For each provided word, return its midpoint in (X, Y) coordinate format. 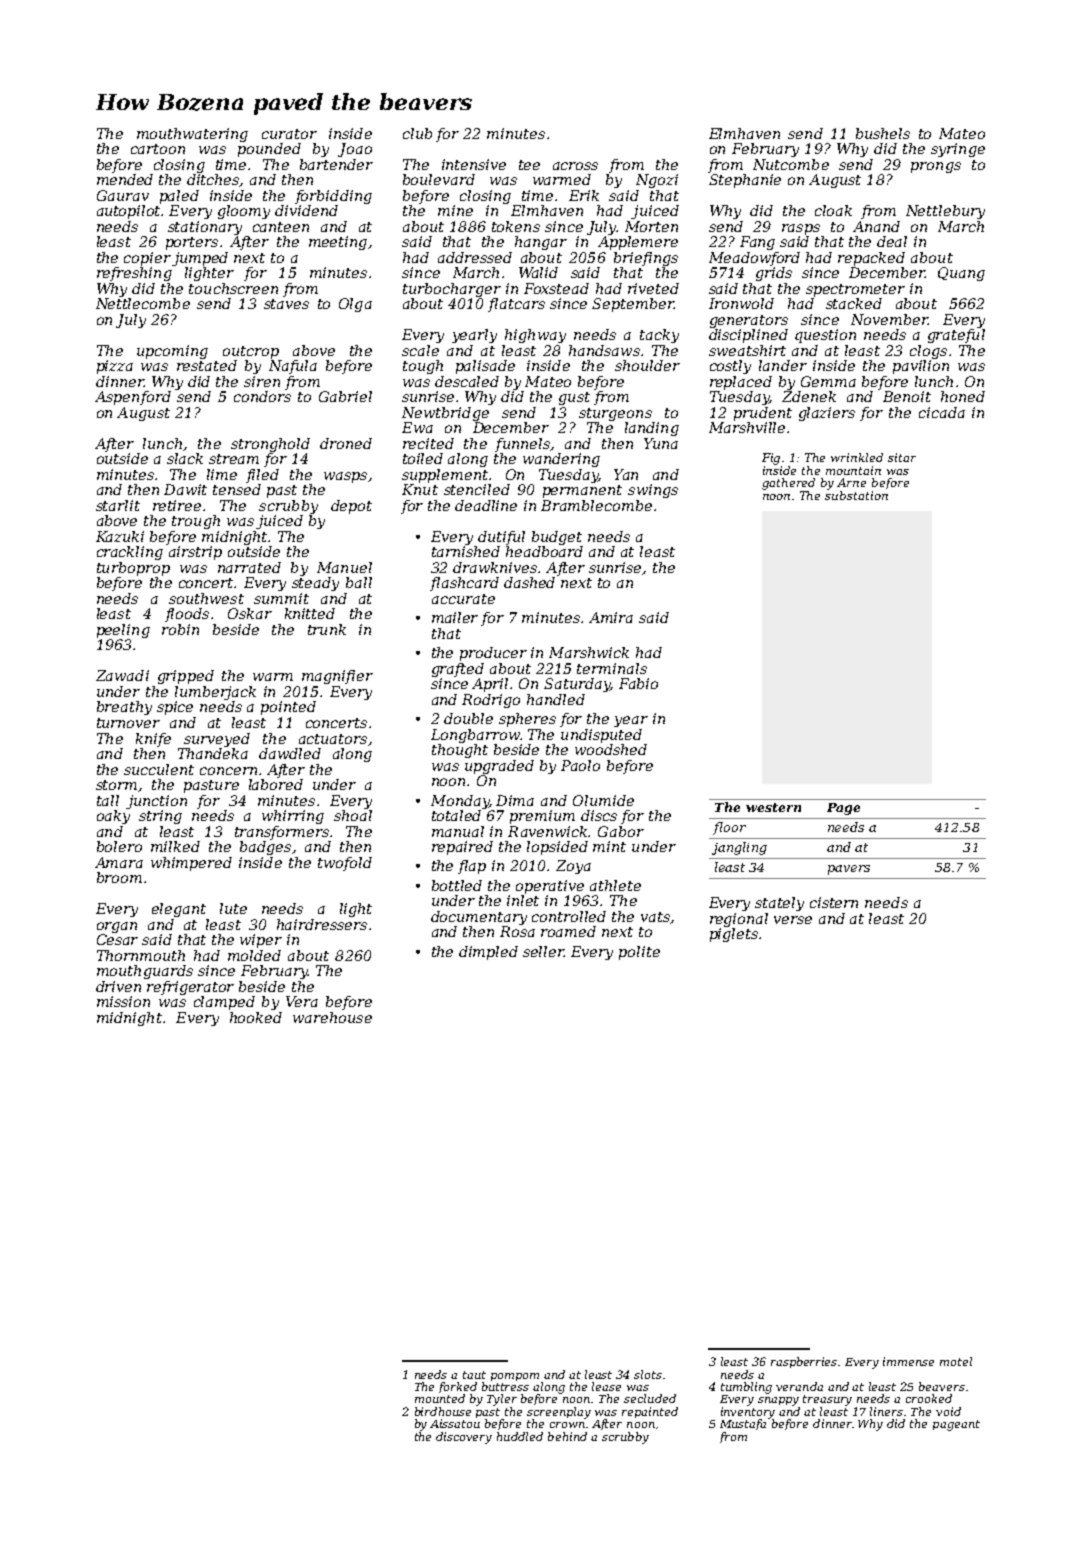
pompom (515, 1377)
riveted (653, 288)
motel (956, 1361)
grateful (956, 336)
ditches (213, 180)
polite (639, 953)
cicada (942, 412)
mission (123, 1001)
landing (652, 429)
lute (233, 908)
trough (196, 522)
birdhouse (443, 1411)
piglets (734, 935)
